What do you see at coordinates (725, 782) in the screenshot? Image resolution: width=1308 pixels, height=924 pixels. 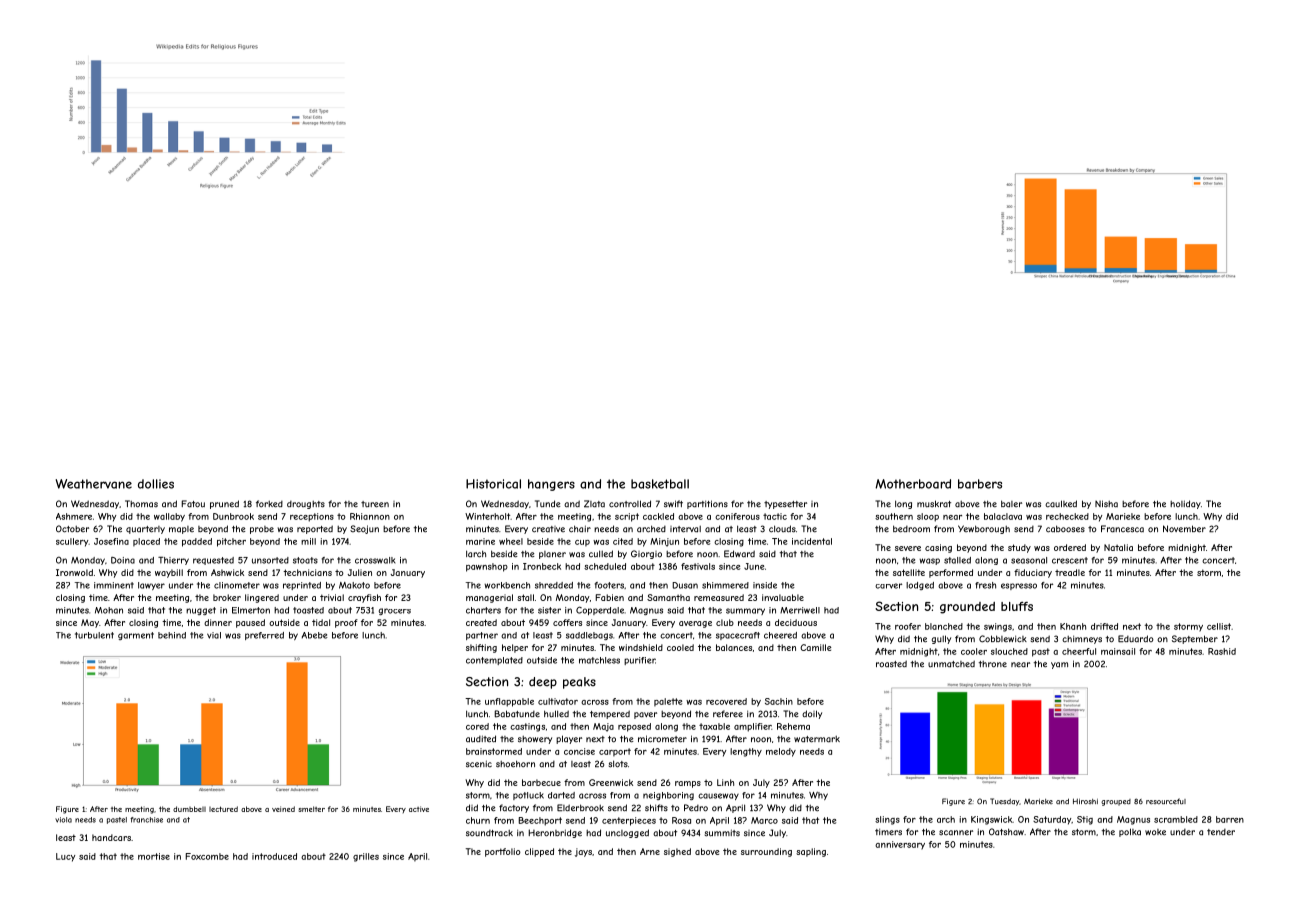 I see `Linh` at bounding box center [725, 782].
